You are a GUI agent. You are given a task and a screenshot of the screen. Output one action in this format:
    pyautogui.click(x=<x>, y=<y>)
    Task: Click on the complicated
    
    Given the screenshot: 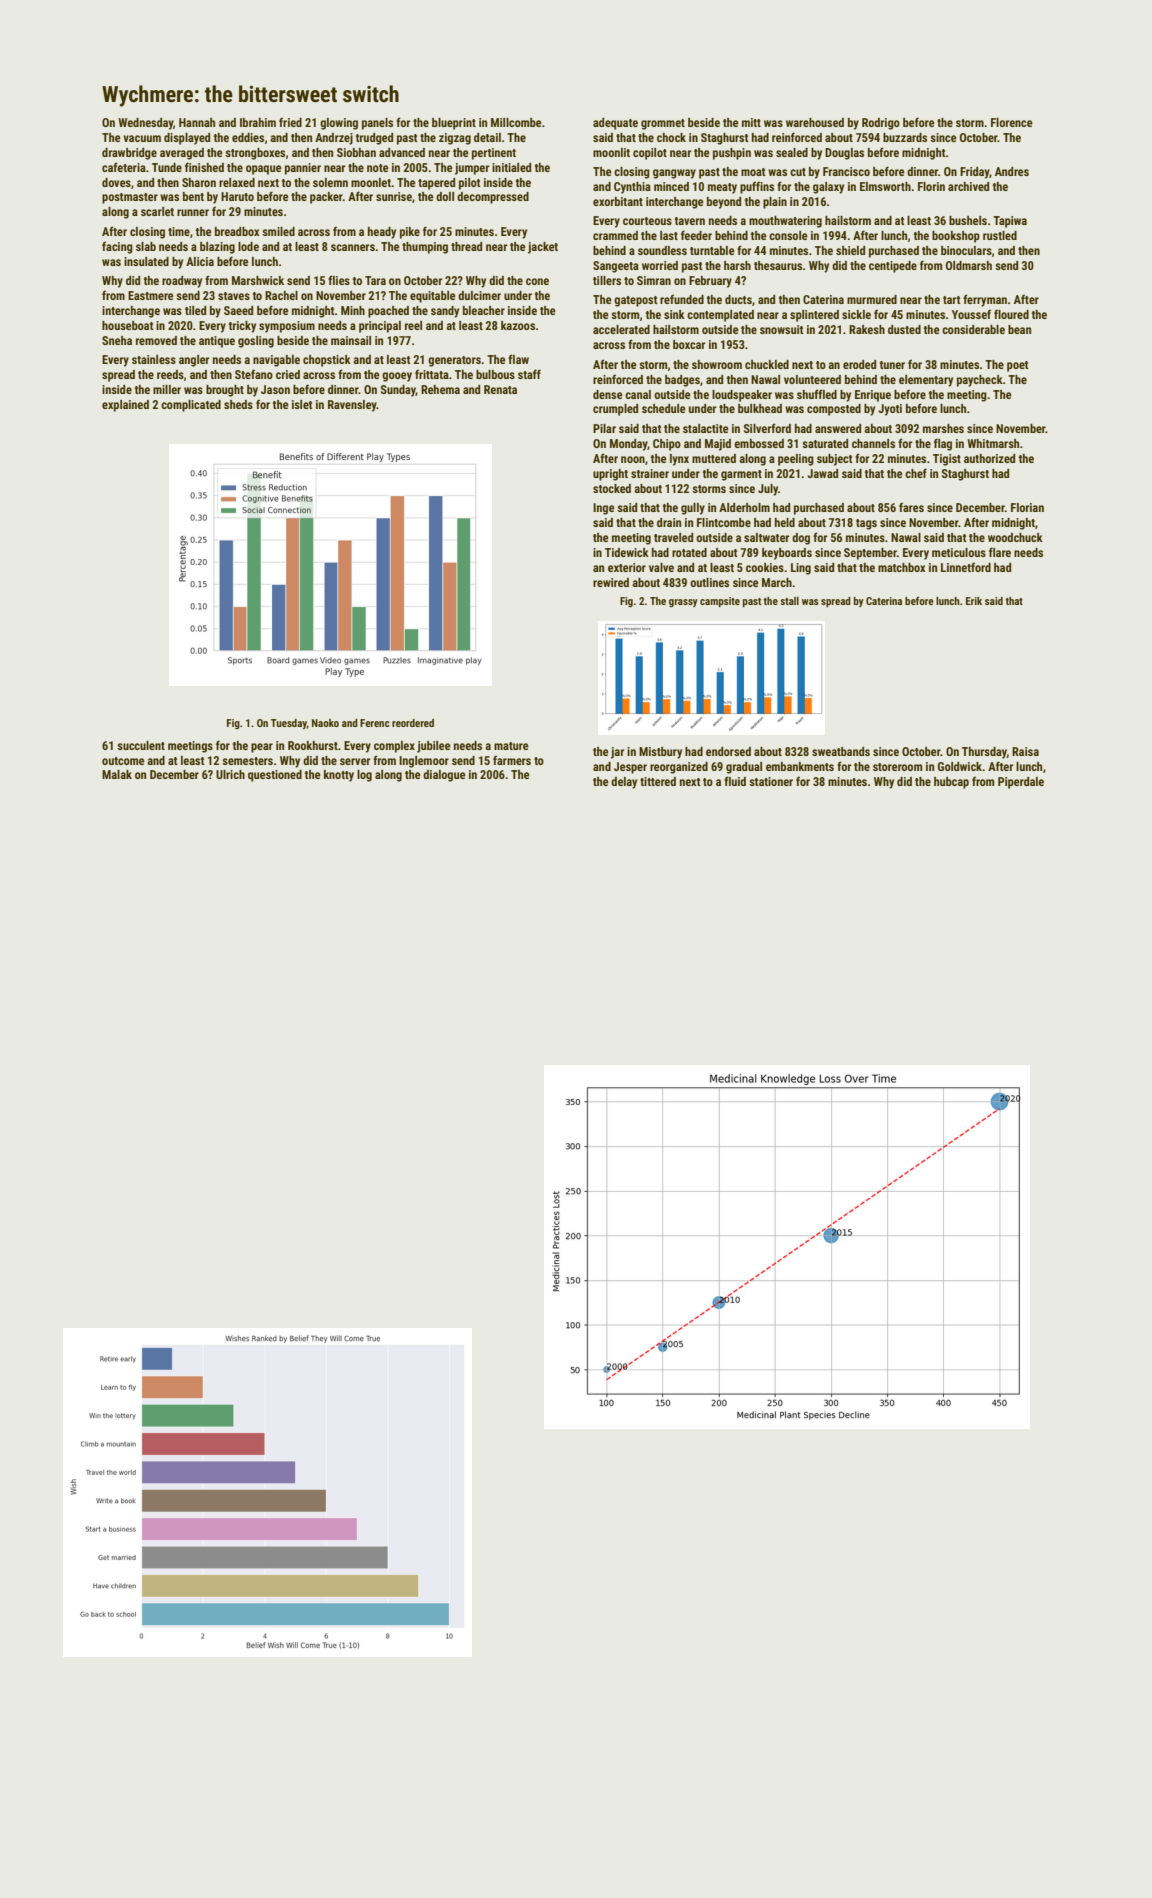 What is the action you would take?
    pyautogui.click(x=191, y=406)
